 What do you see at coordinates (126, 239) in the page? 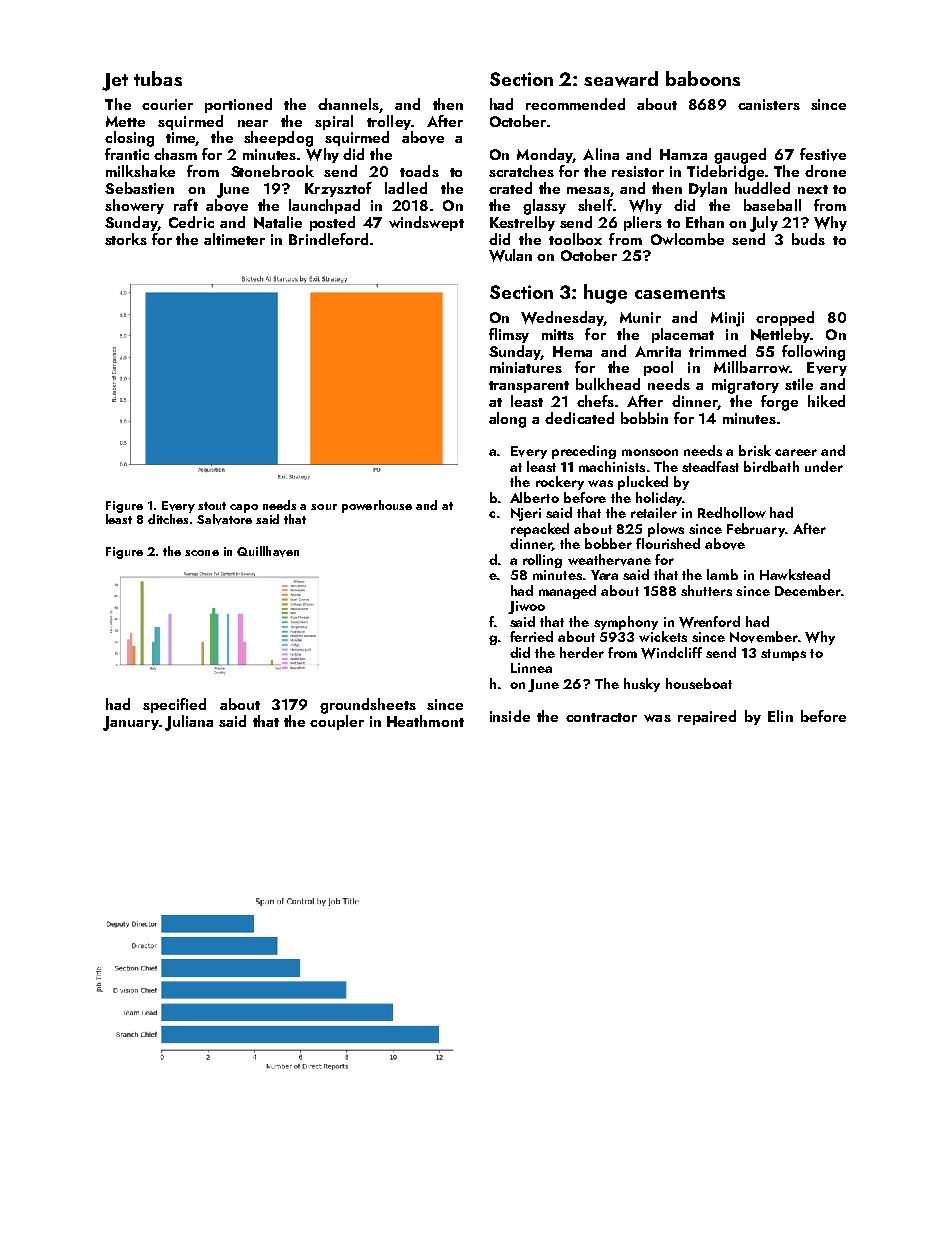
I see `storks` at bounding box center [126, 239].
